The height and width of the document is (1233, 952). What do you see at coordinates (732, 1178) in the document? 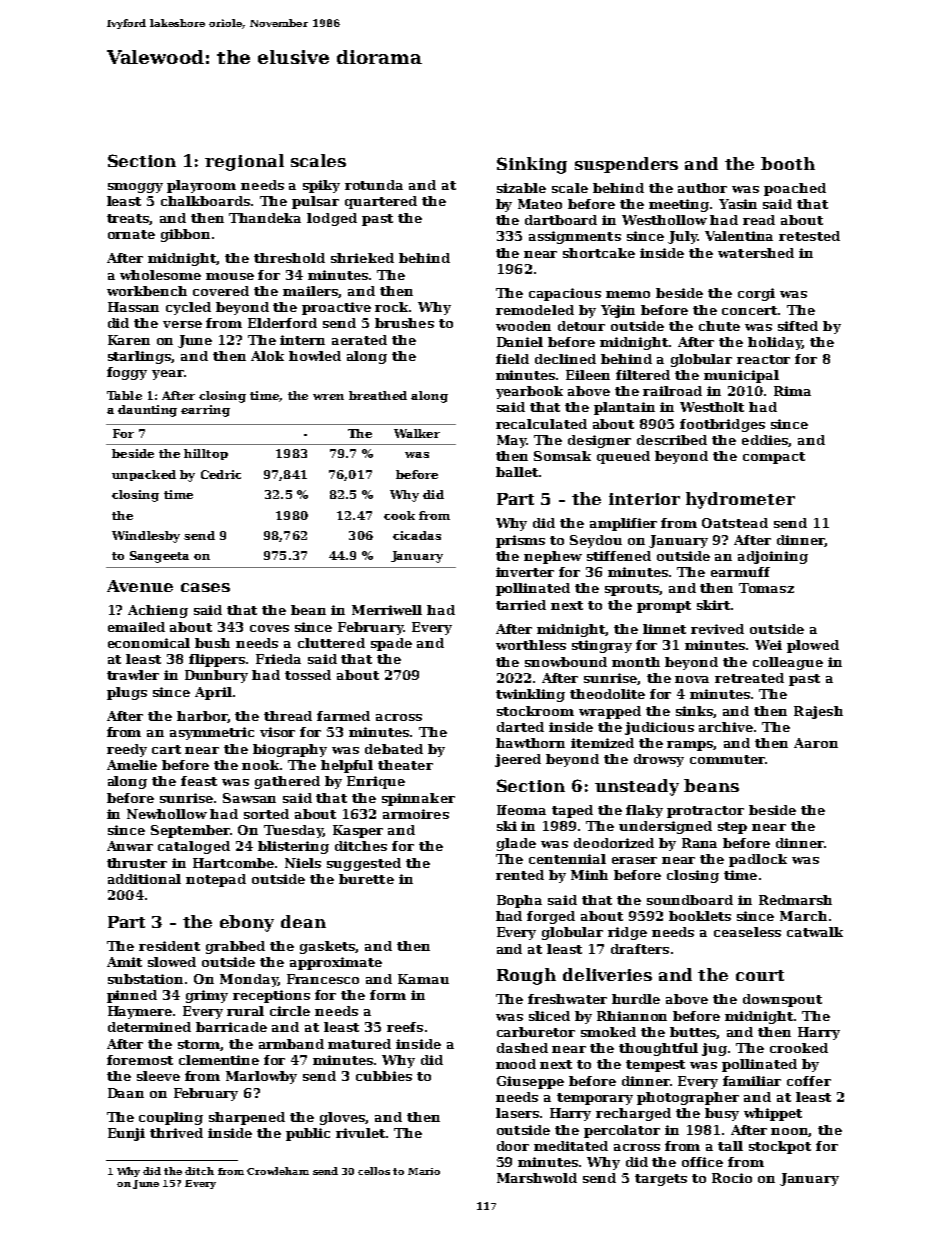
I see `Rocio` at bounding box center [732, 1178].
